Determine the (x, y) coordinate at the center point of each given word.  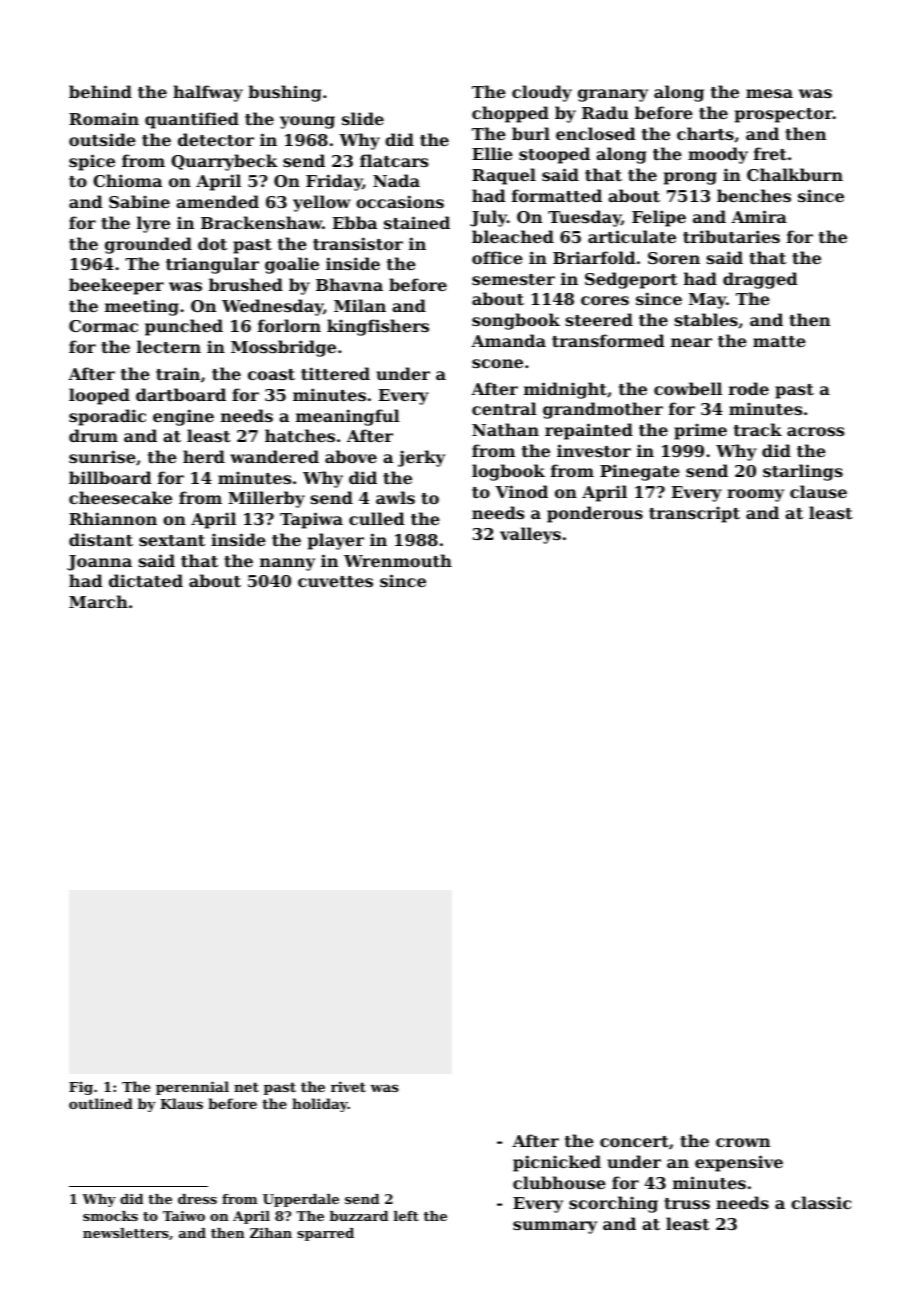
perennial (192, 1088)
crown (743, 1142)
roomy (755, 495)
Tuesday (584, 218)
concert (634, 1141)
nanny (287, 564)
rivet (348, 1086)
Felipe (659, 218)
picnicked (557, 1163)
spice (92, 162)
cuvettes (335, 581)
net (246, 1087)
